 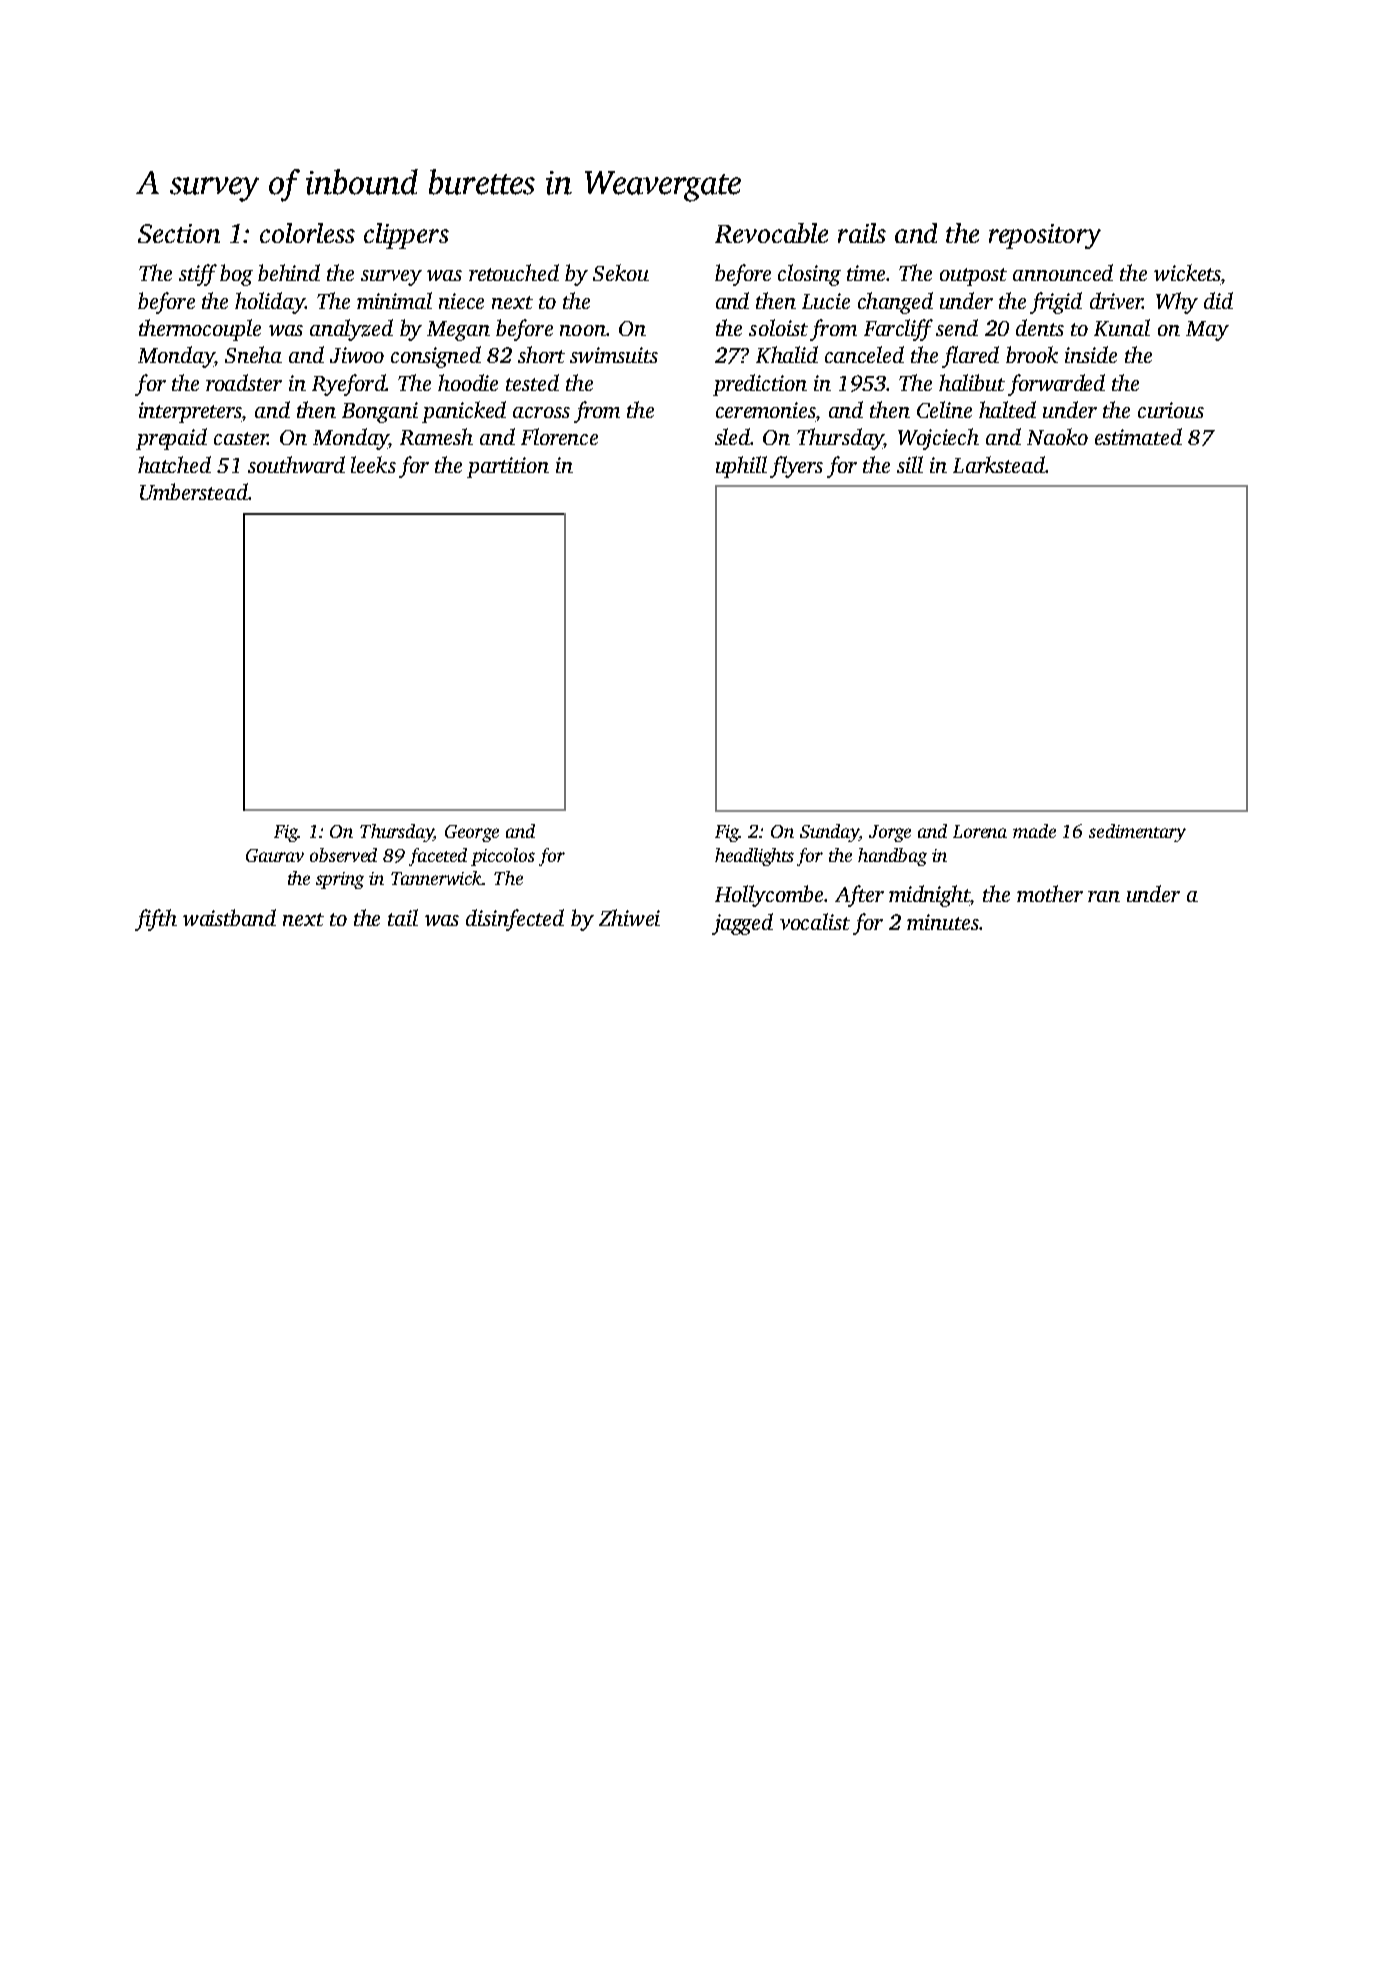 I want to click on uphill, so click(x=741, y=467).
